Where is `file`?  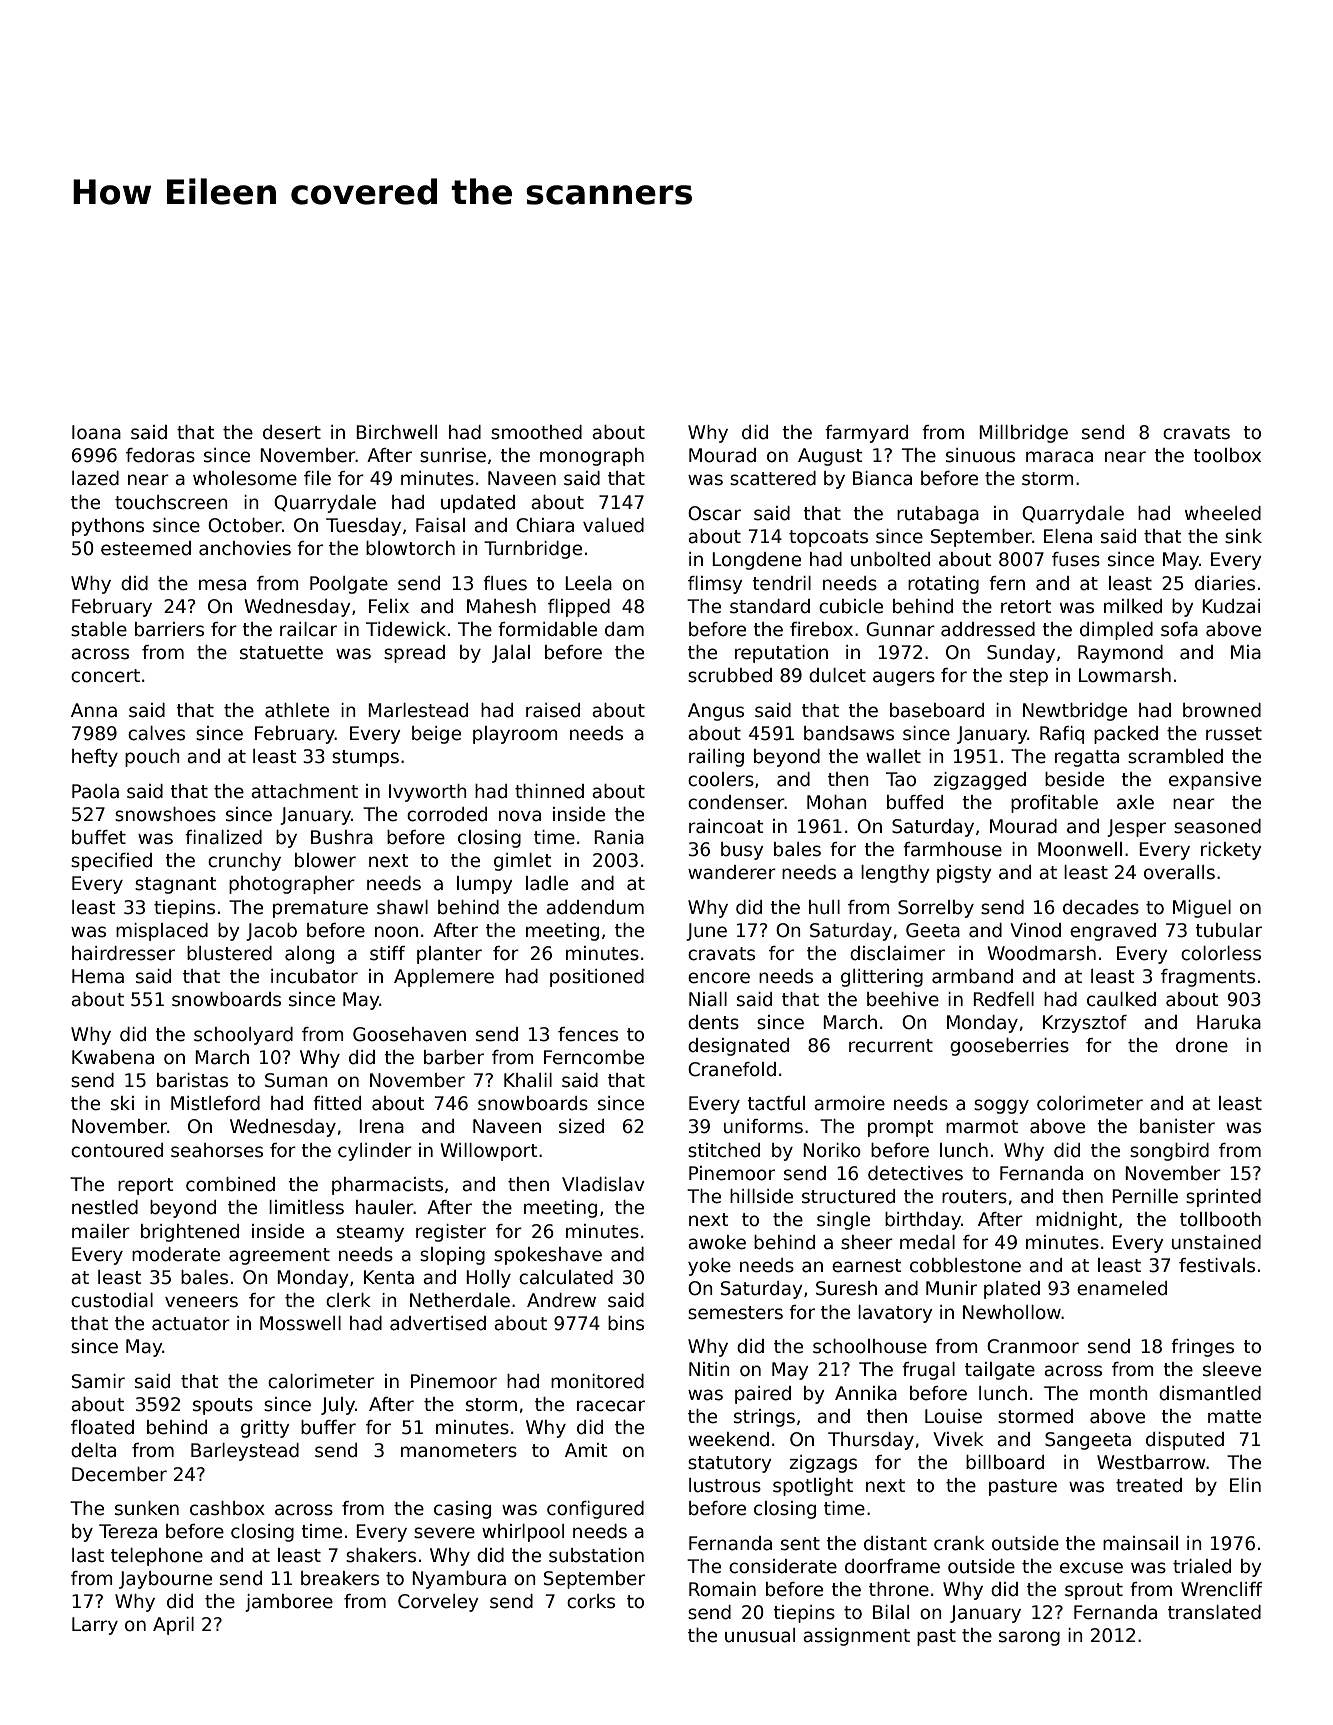 file is located at coordinates (317, 478).
